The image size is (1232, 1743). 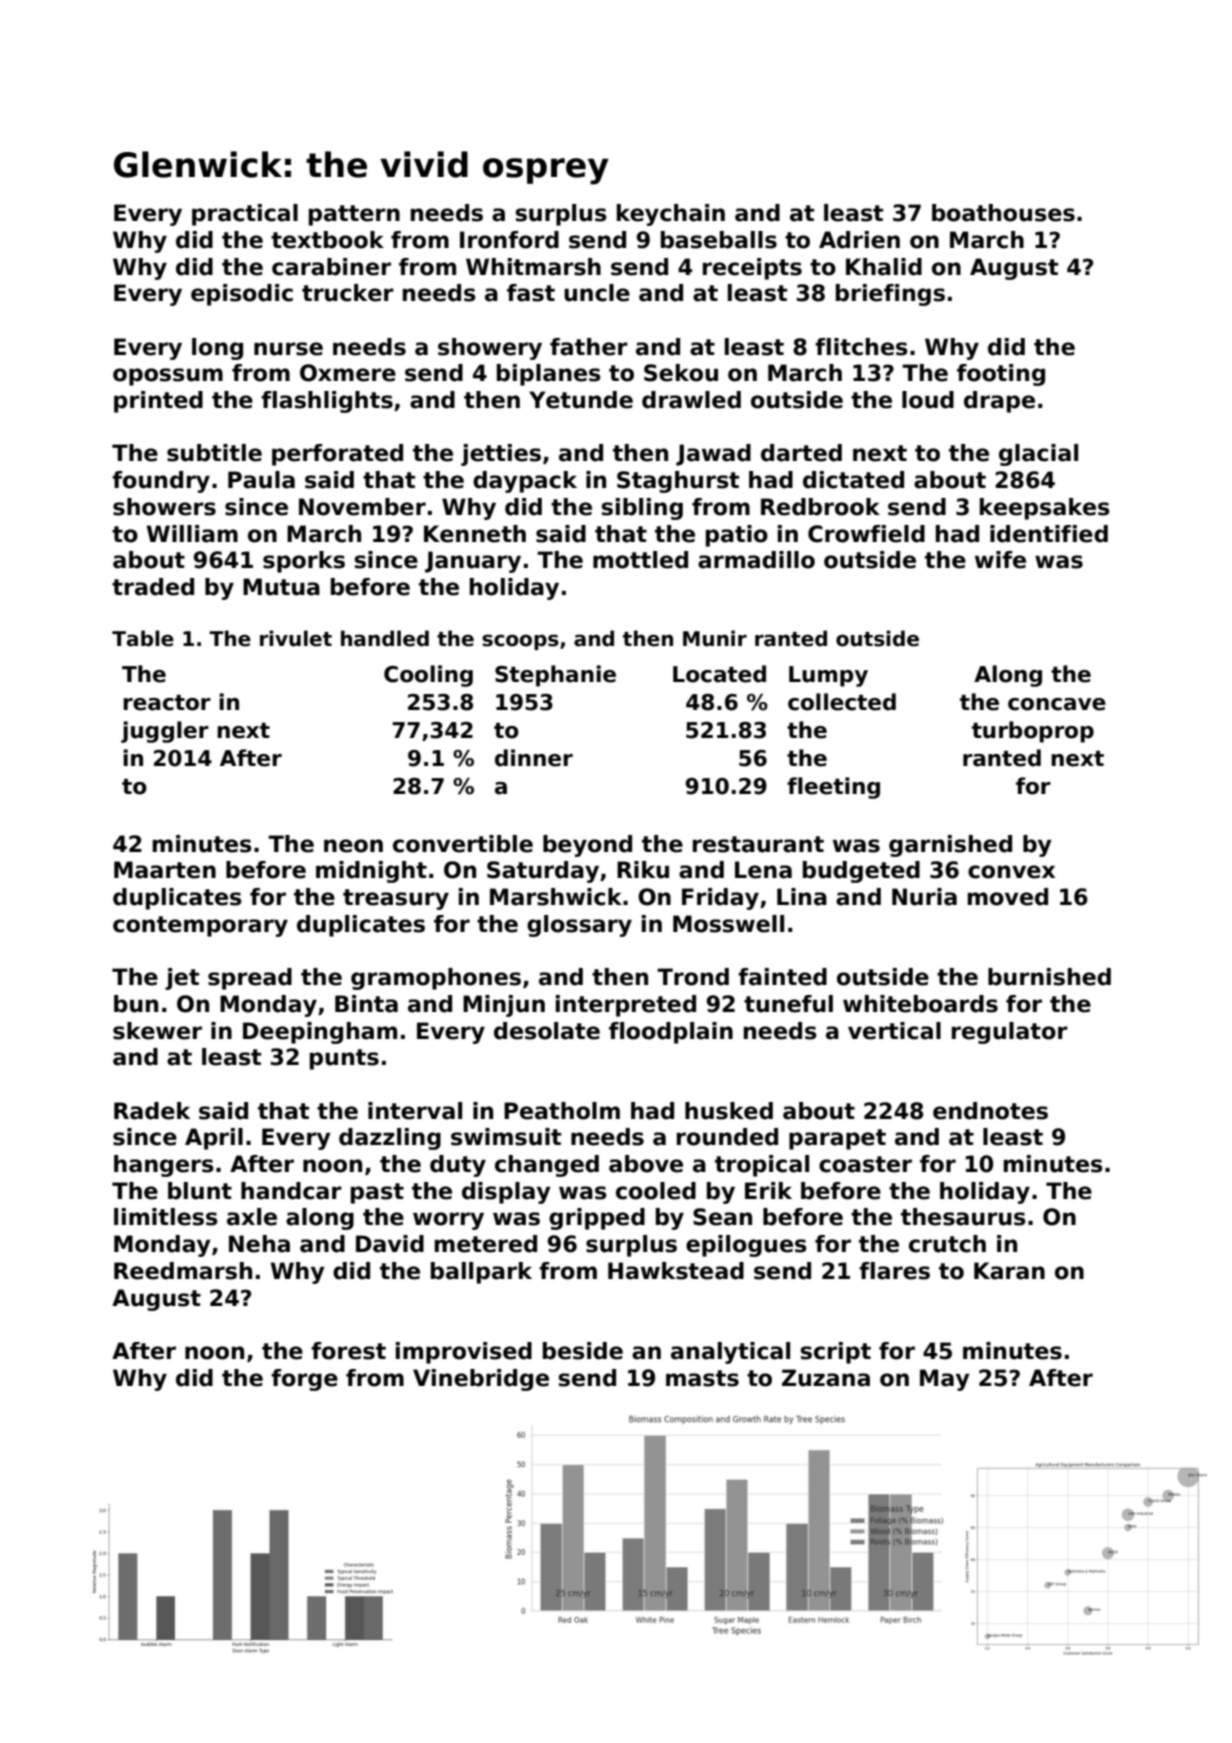 I want to click on glacial, so click(x=1038, y=455).
